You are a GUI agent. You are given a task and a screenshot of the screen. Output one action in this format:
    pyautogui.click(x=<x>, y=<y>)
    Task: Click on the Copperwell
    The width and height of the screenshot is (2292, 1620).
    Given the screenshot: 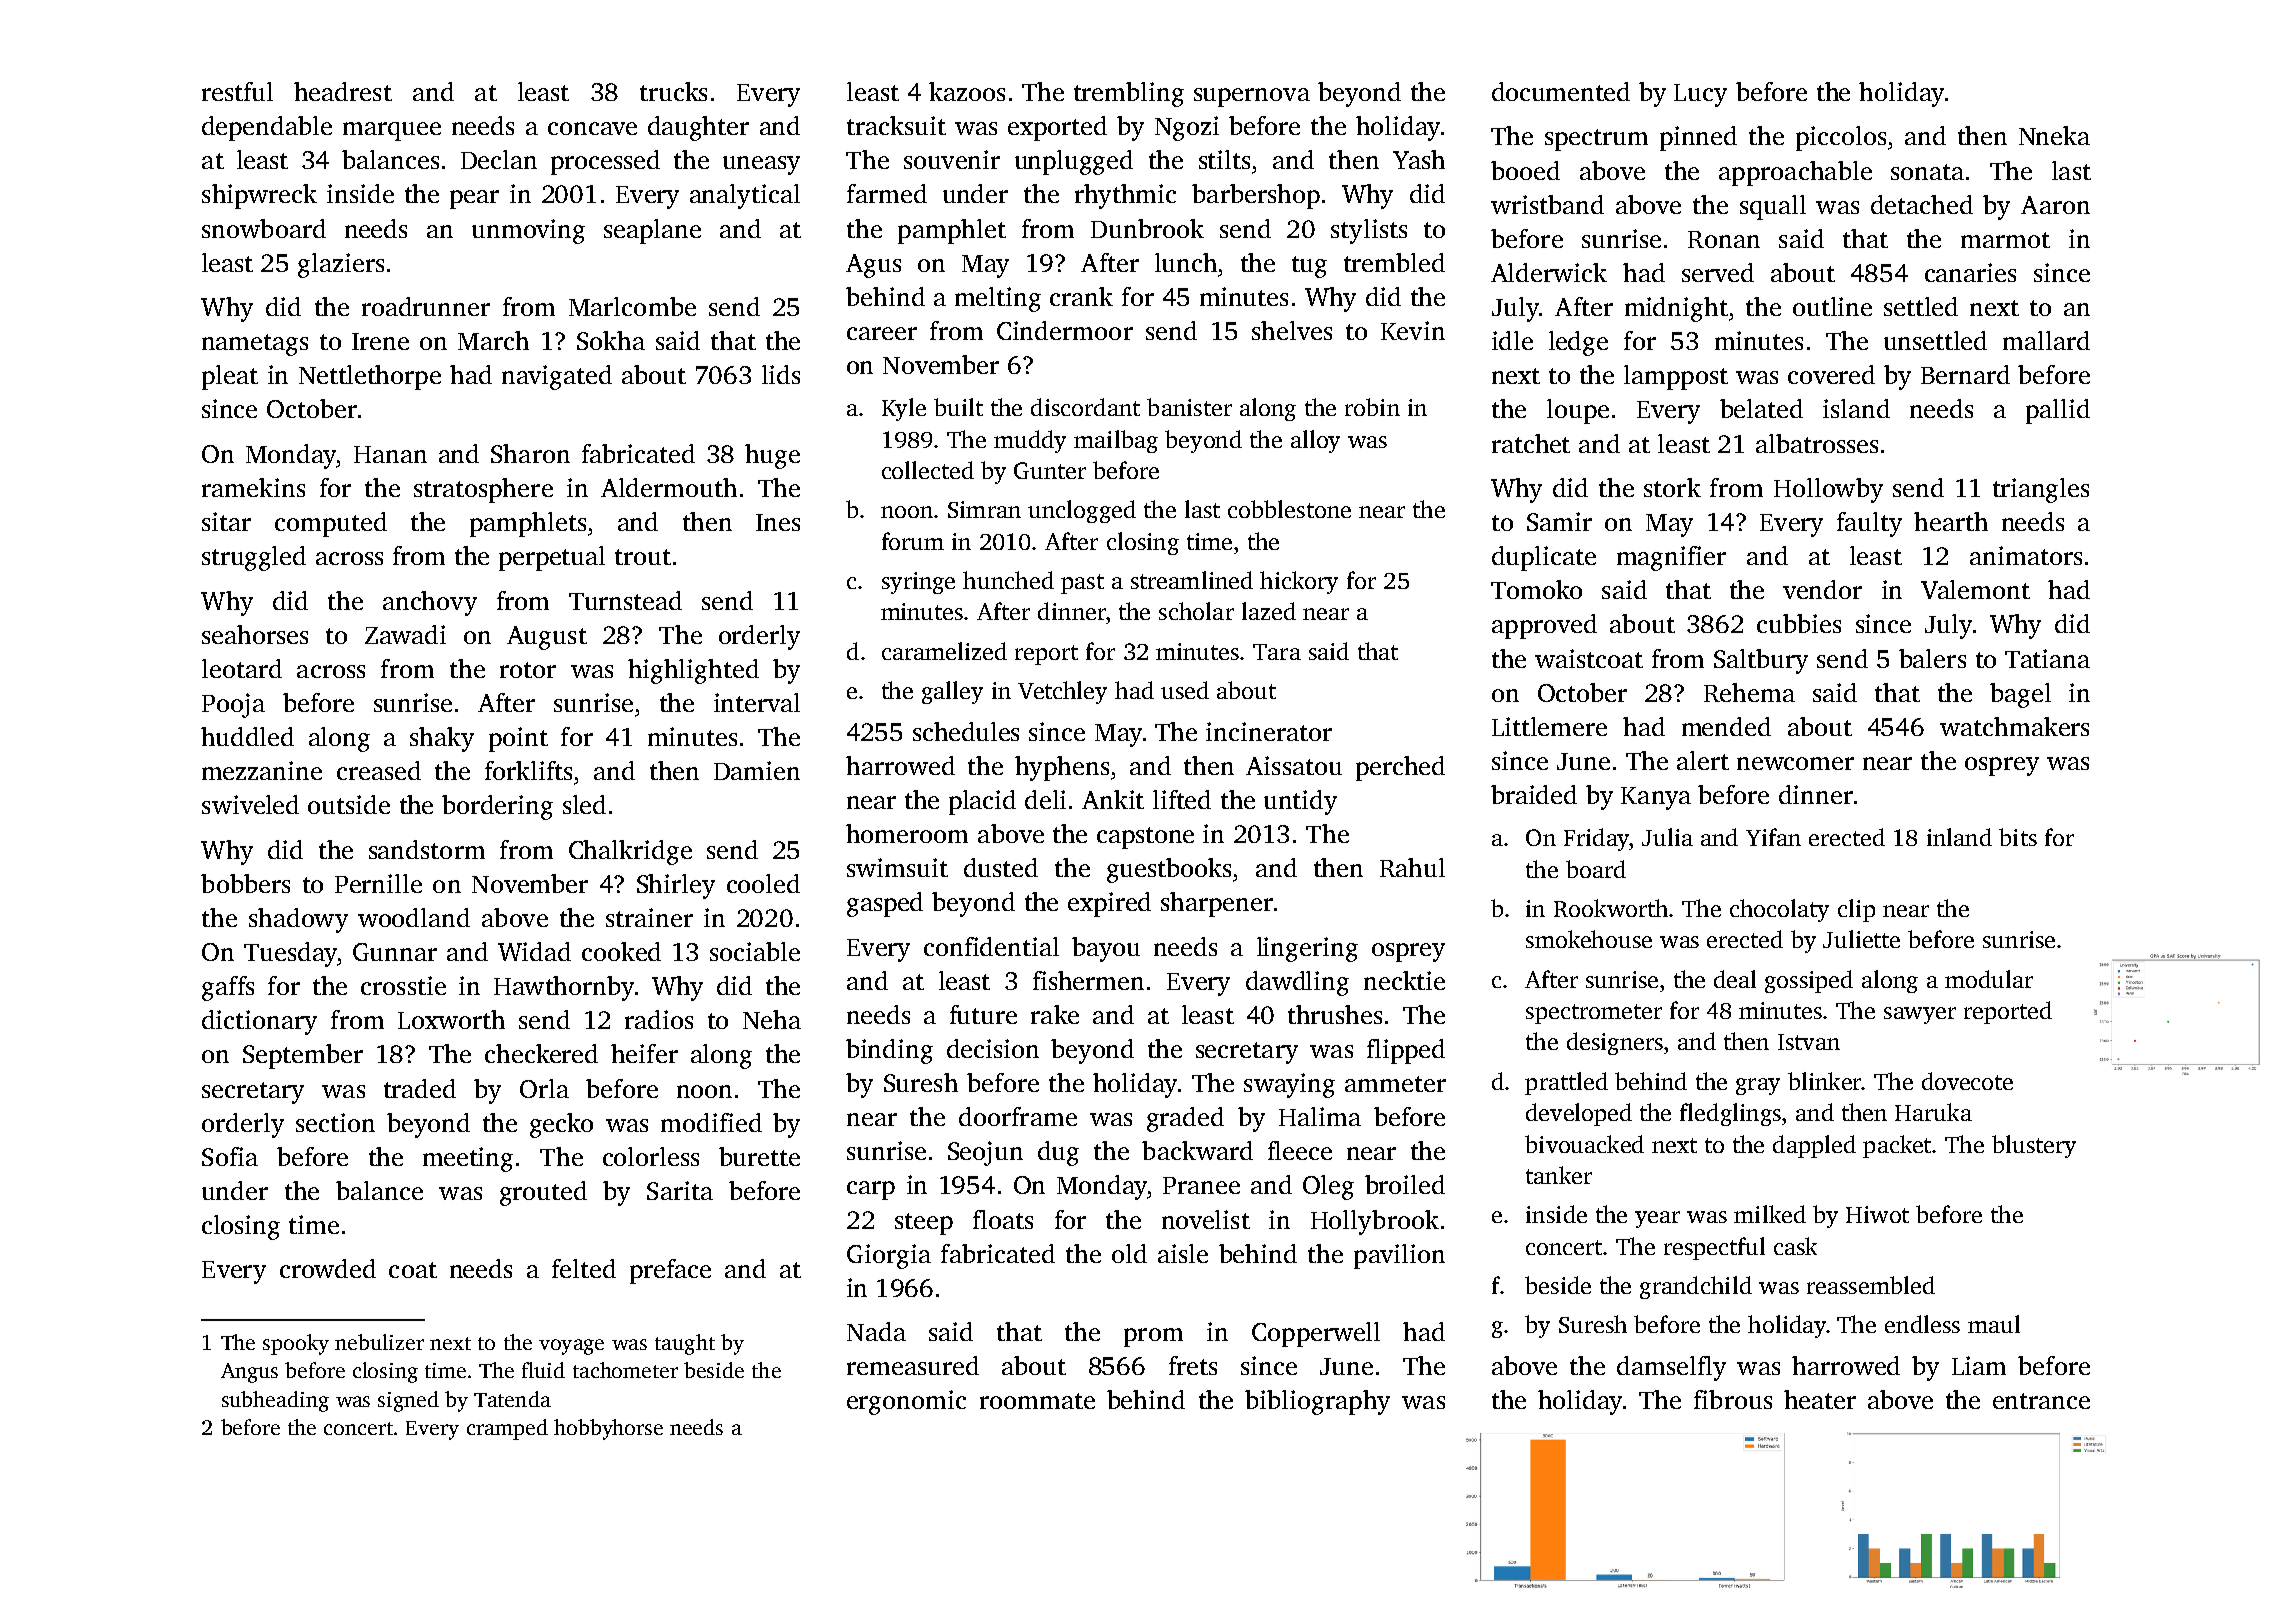 What is the action you would take?
    pyautogui.click(x=1316, y=1334)
